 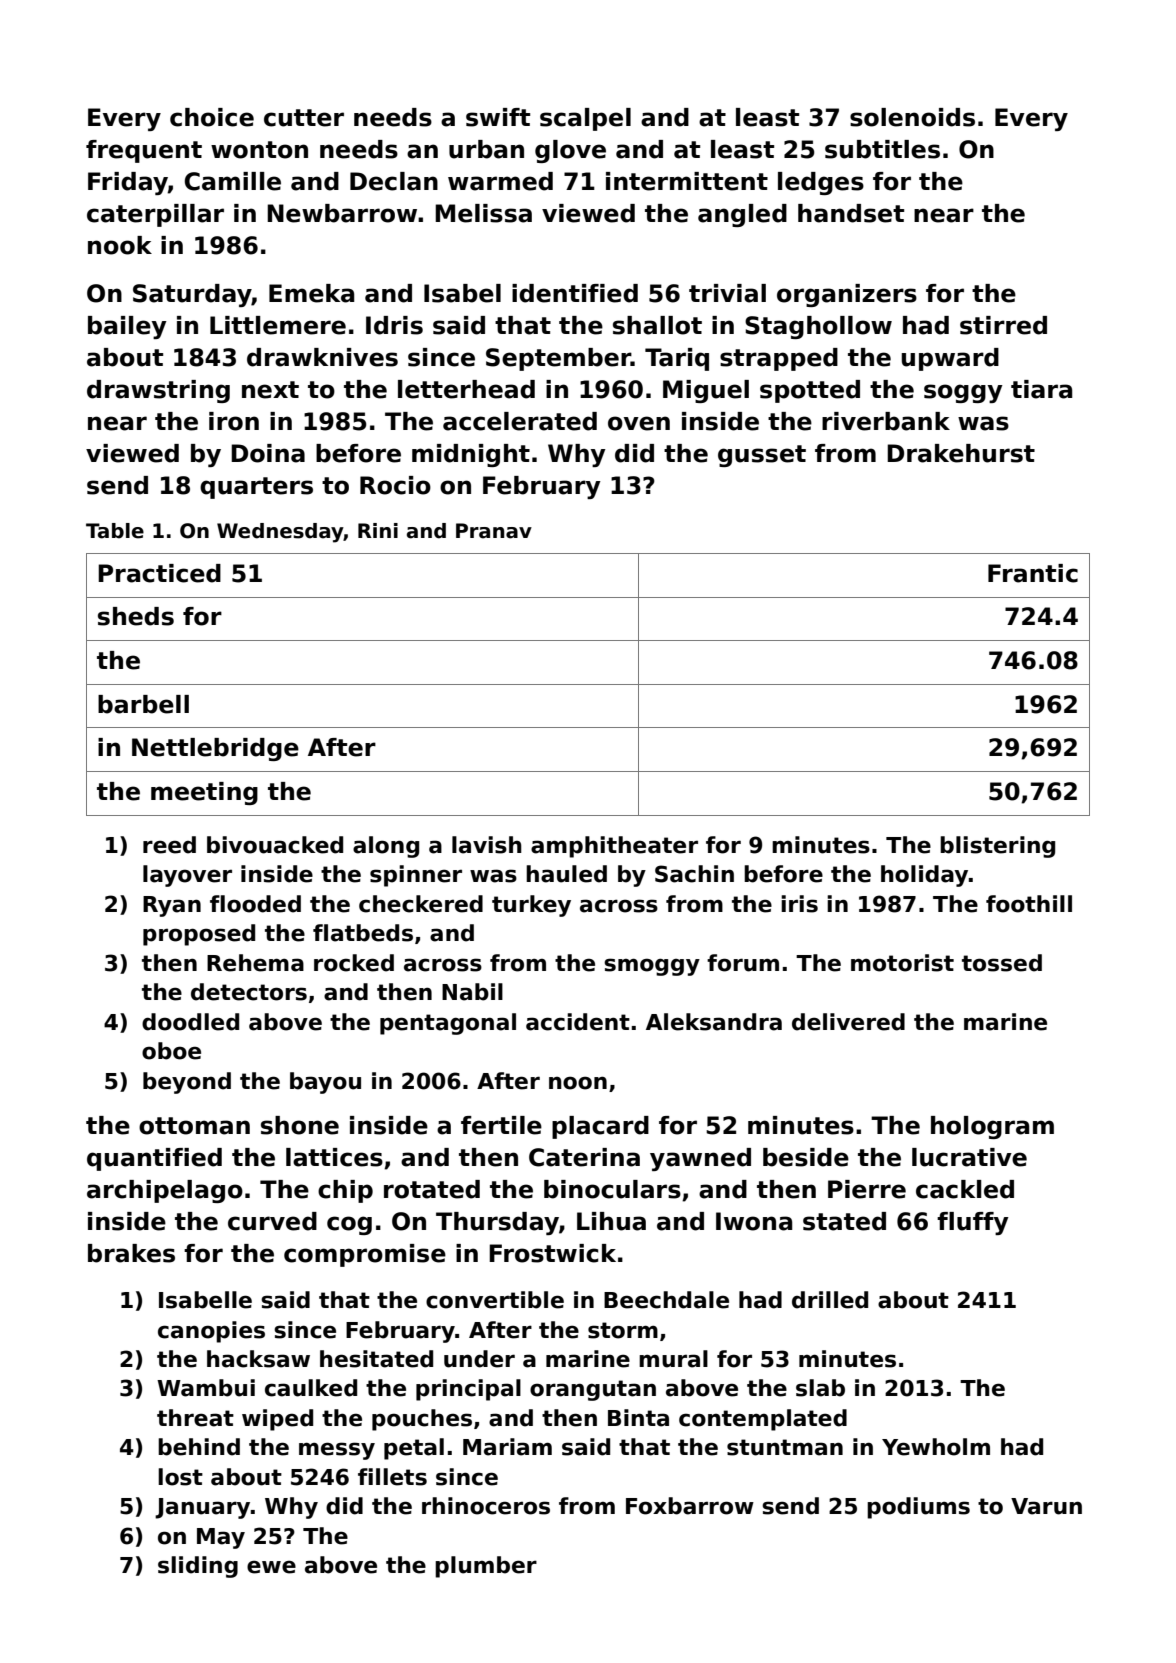 What do you see at coordinates (727, 293) in the screenshot?
I see `trivial` at bounding box center [727, 293].
